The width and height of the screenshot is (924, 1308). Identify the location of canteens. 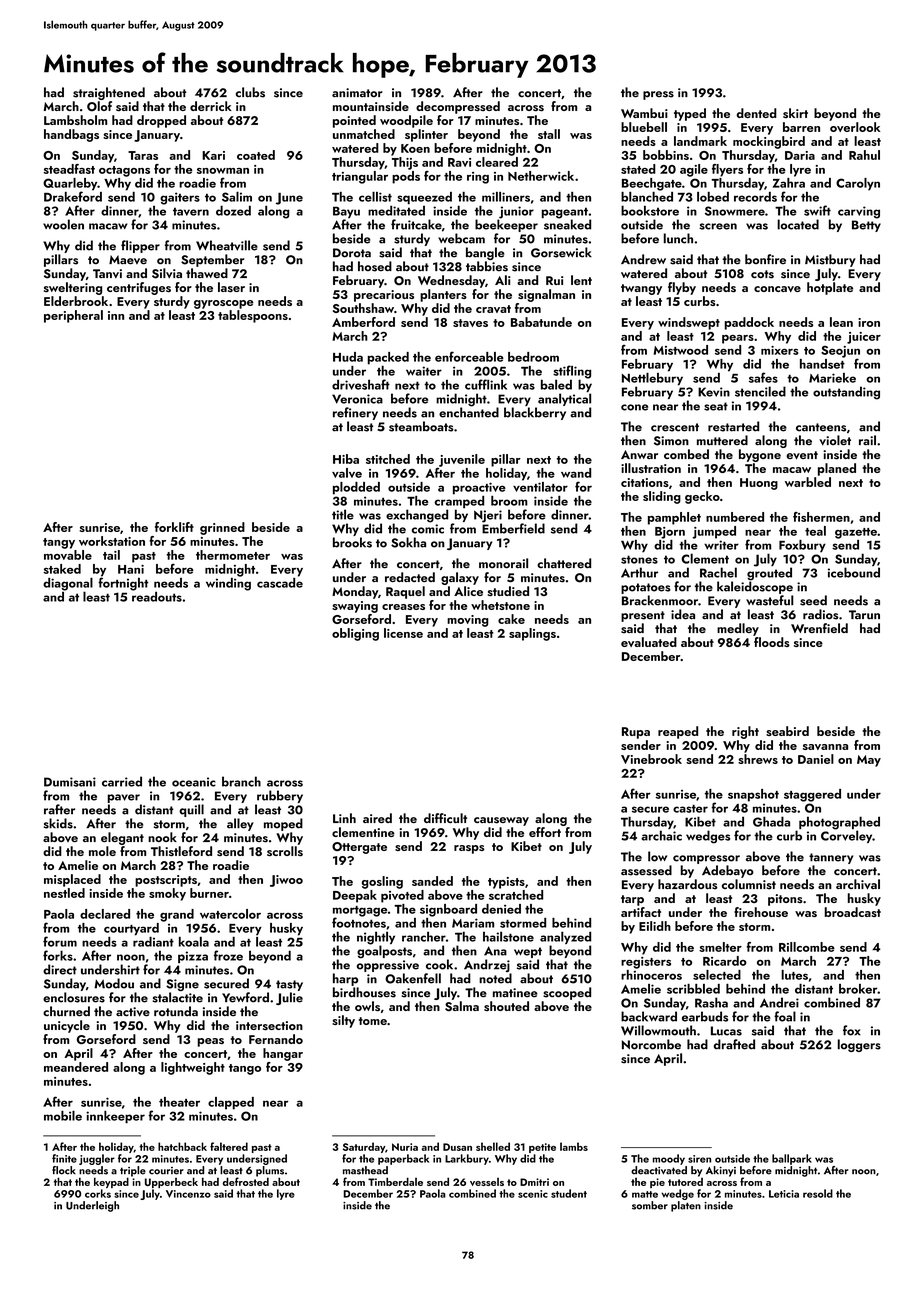
(821, 427).
